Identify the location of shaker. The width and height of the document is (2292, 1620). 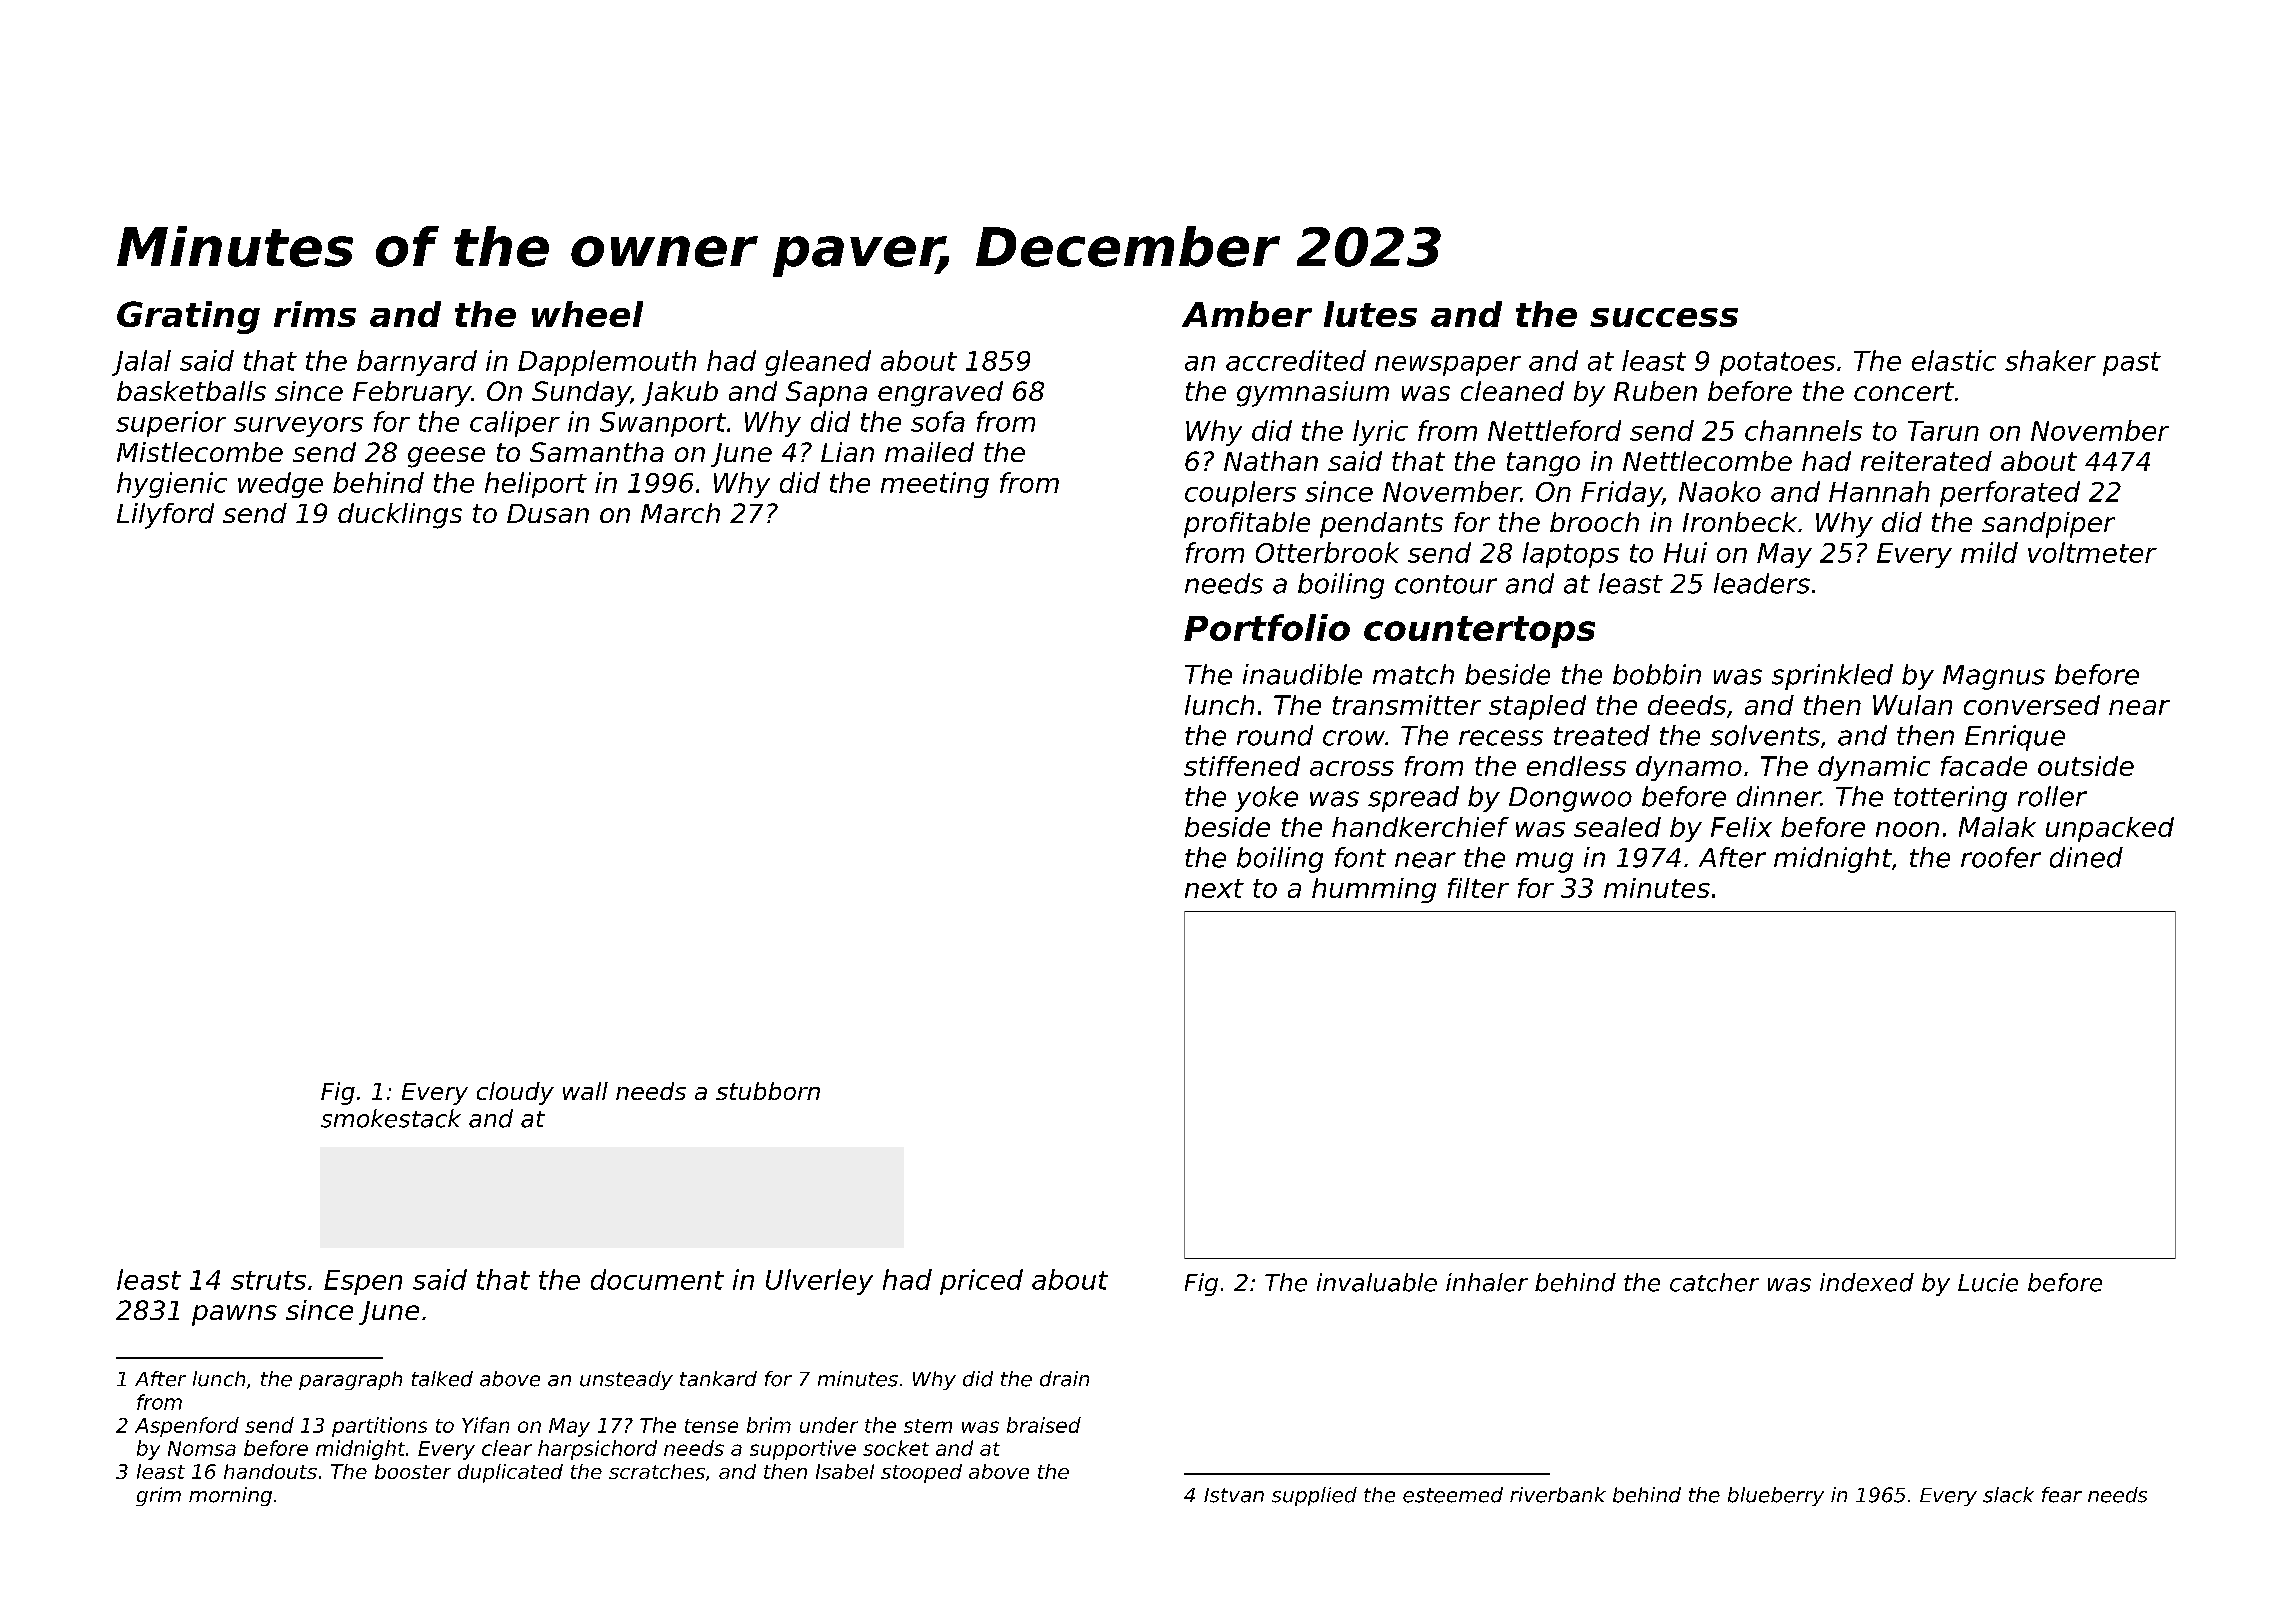
(2050, 360).
